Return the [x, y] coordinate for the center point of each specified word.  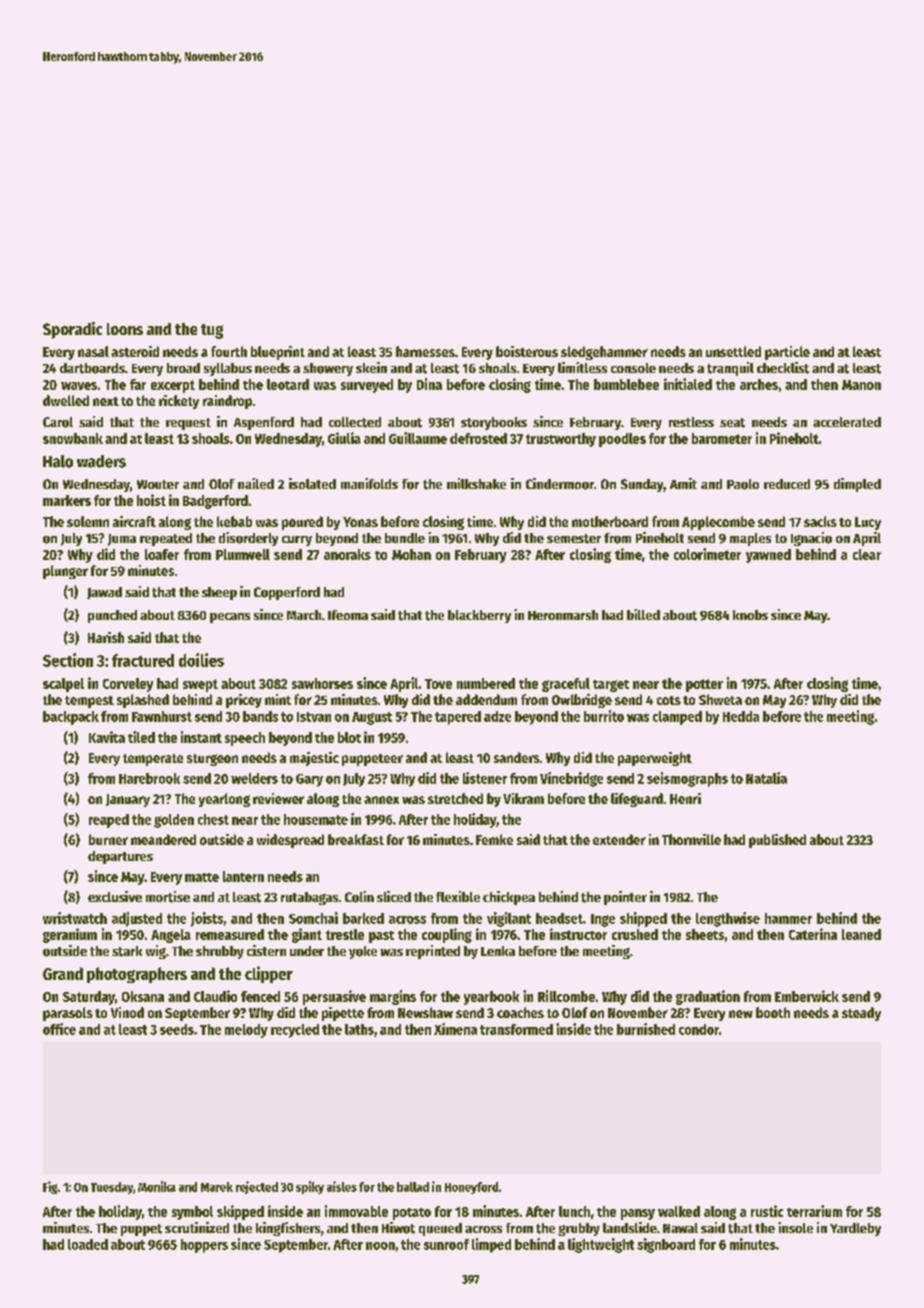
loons [125, 329]
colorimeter [707, 554]
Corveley [128, 685]
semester [574, 539]
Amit [683, 483]
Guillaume [418, 438]
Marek [217, 1187]
